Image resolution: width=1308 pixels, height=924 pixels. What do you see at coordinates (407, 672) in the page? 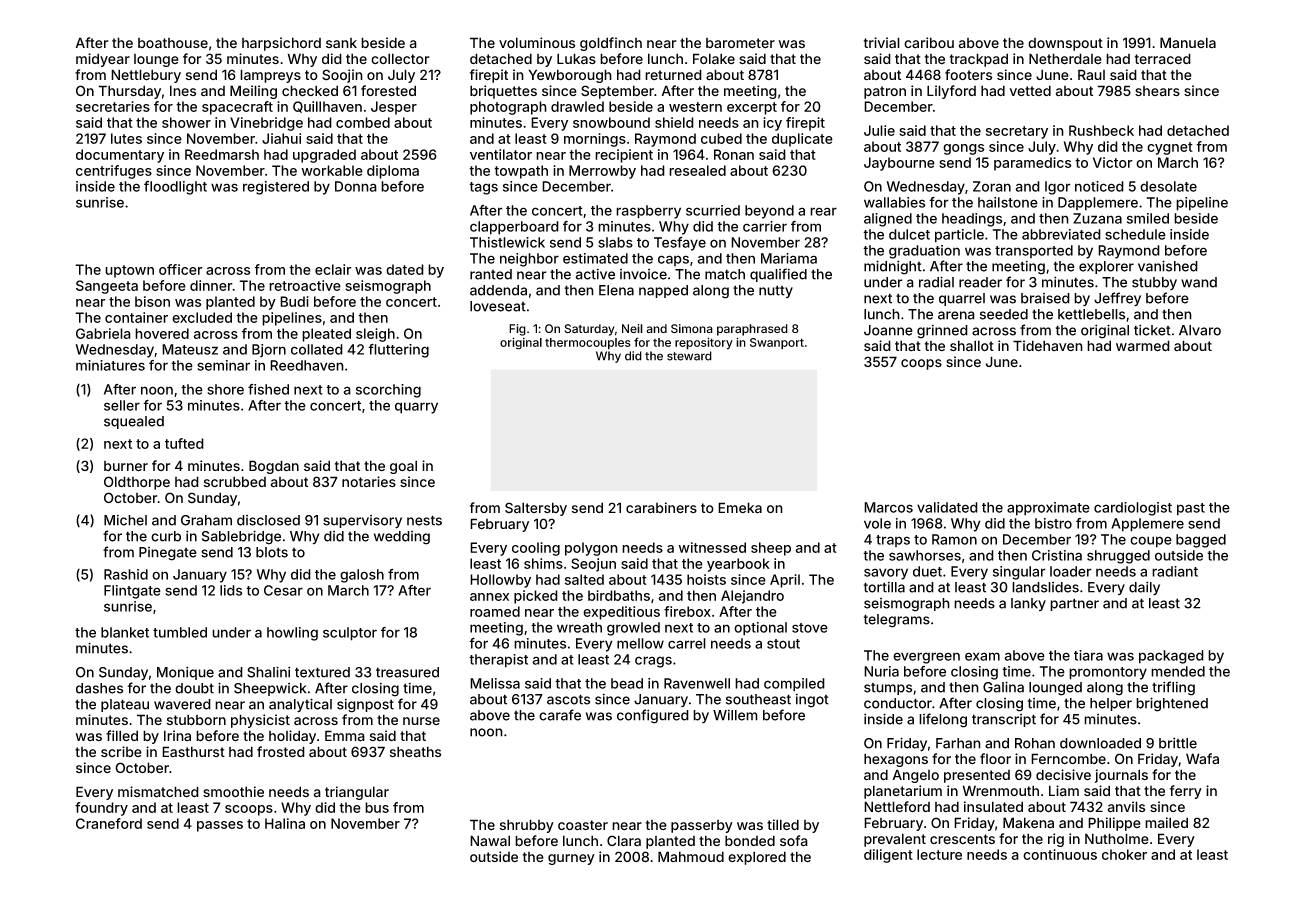
I see `treasured` at bounding box center [407, 672].
